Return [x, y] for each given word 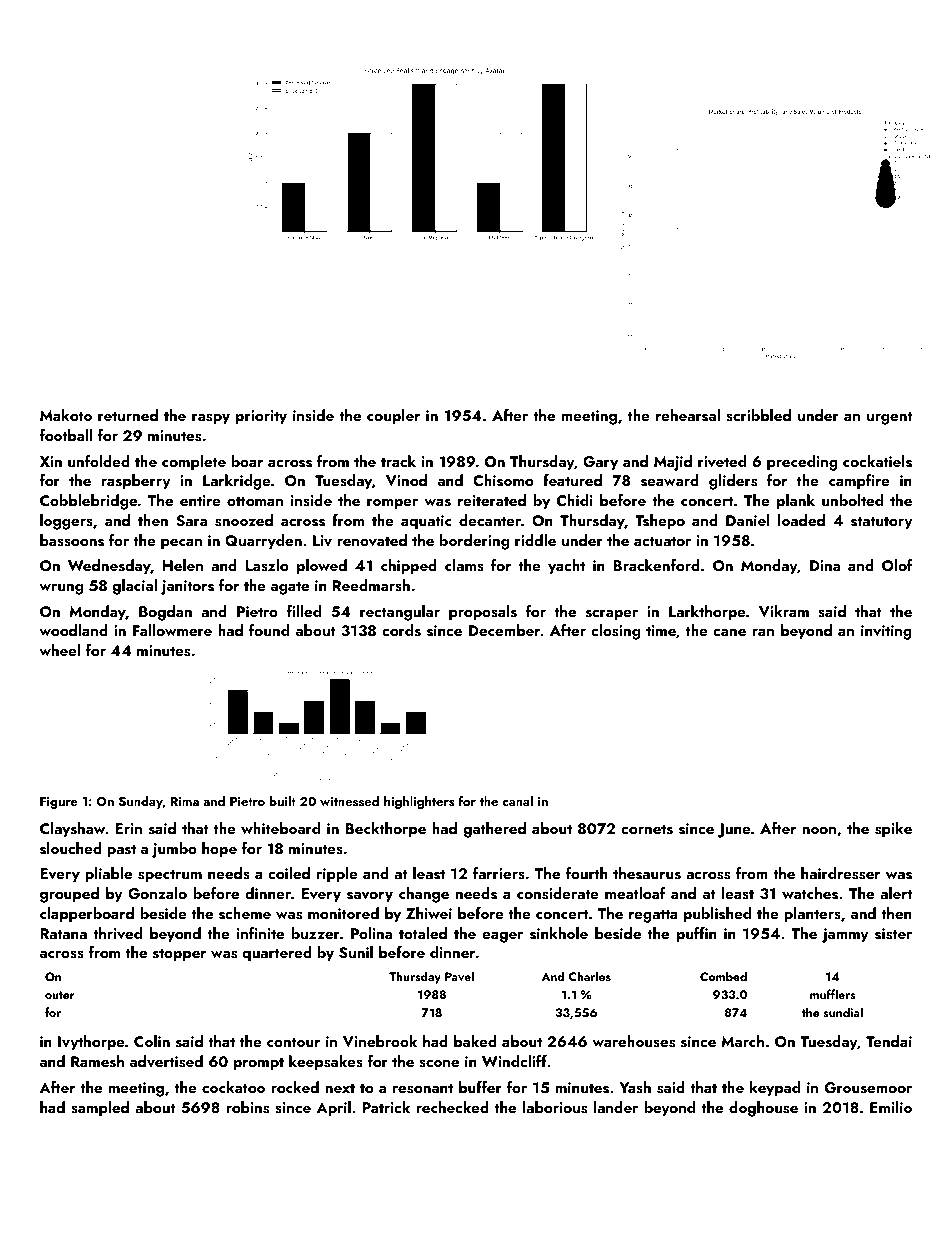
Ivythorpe [91, 1043]
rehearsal [688, 415]
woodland [73, 630]
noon [819, 830]
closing [615, 632]
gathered [494, 830]
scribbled [758, 415]
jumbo [174, 850]
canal [517, 801]
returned [128, 415]
